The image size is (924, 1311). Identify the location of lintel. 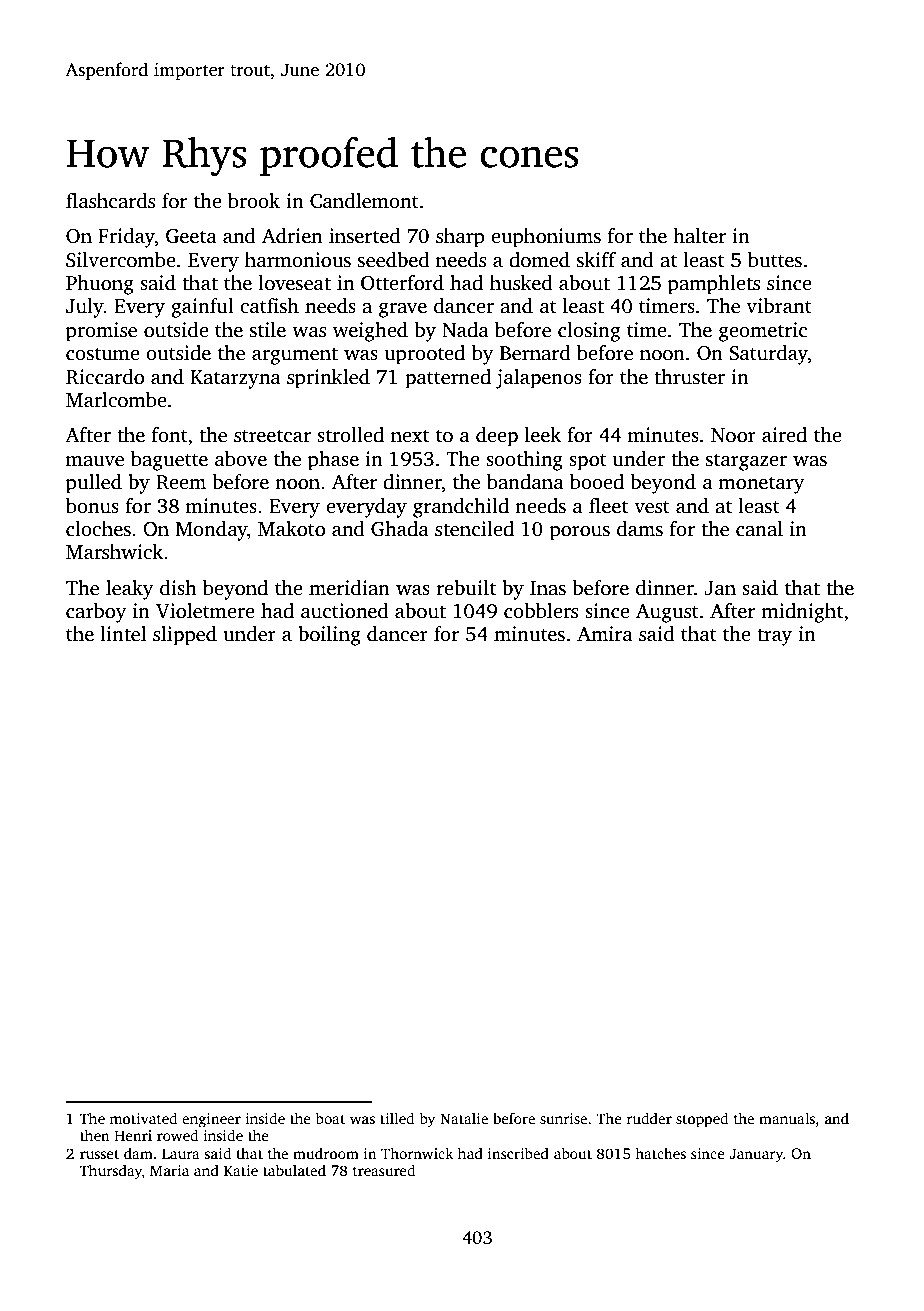
(123, 634).
